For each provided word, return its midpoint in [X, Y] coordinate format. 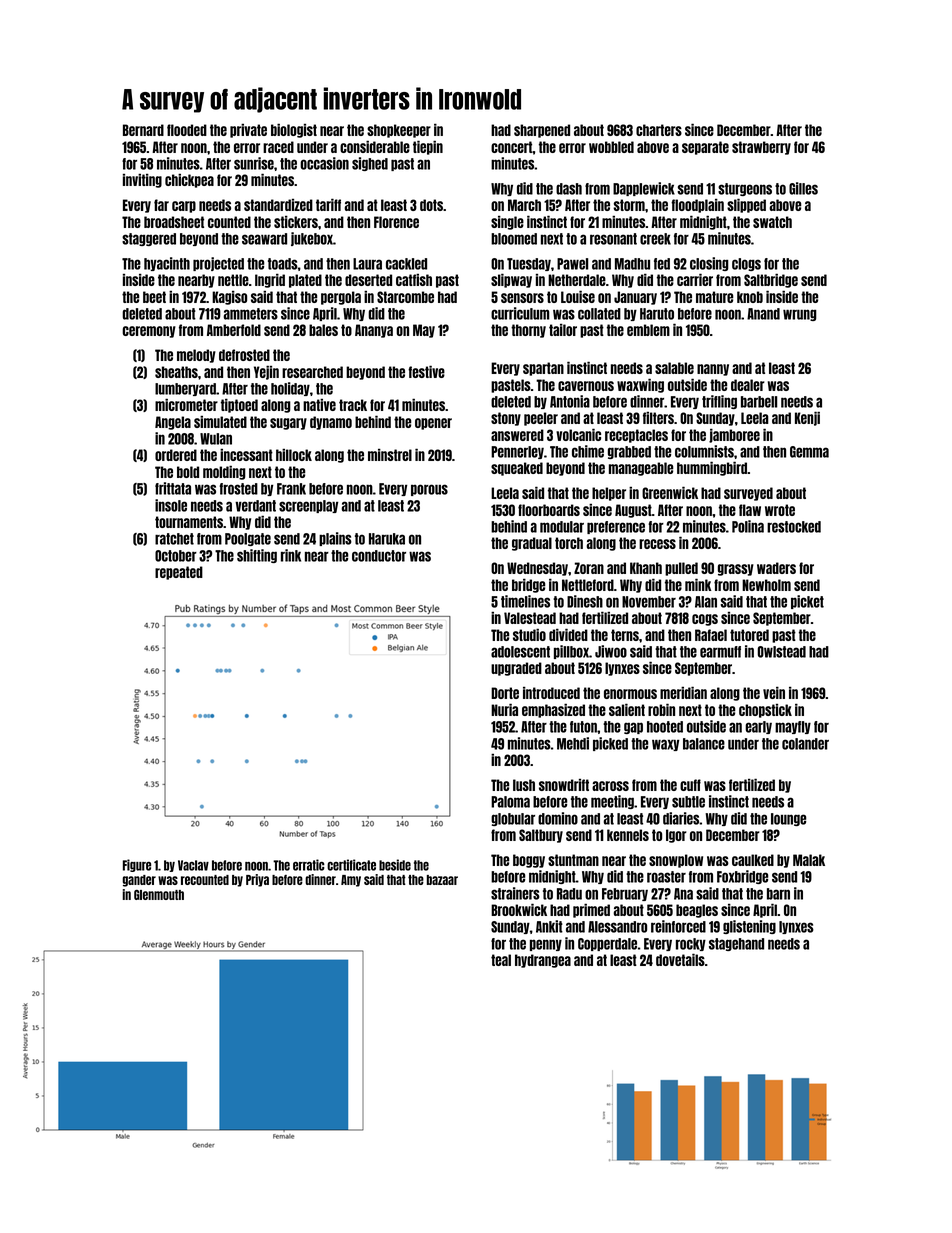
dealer [748, 385]
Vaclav [193, 865]
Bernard [143, 130]
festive [426, 371]
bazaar [442, 880]
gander [139, 881]
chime [588, 451]
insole [171, 505]
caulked [753, 860]
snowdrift [564, 785]
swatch [772, 222]
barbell [759, 402]
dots [431, 205]
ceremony [149, 332]
